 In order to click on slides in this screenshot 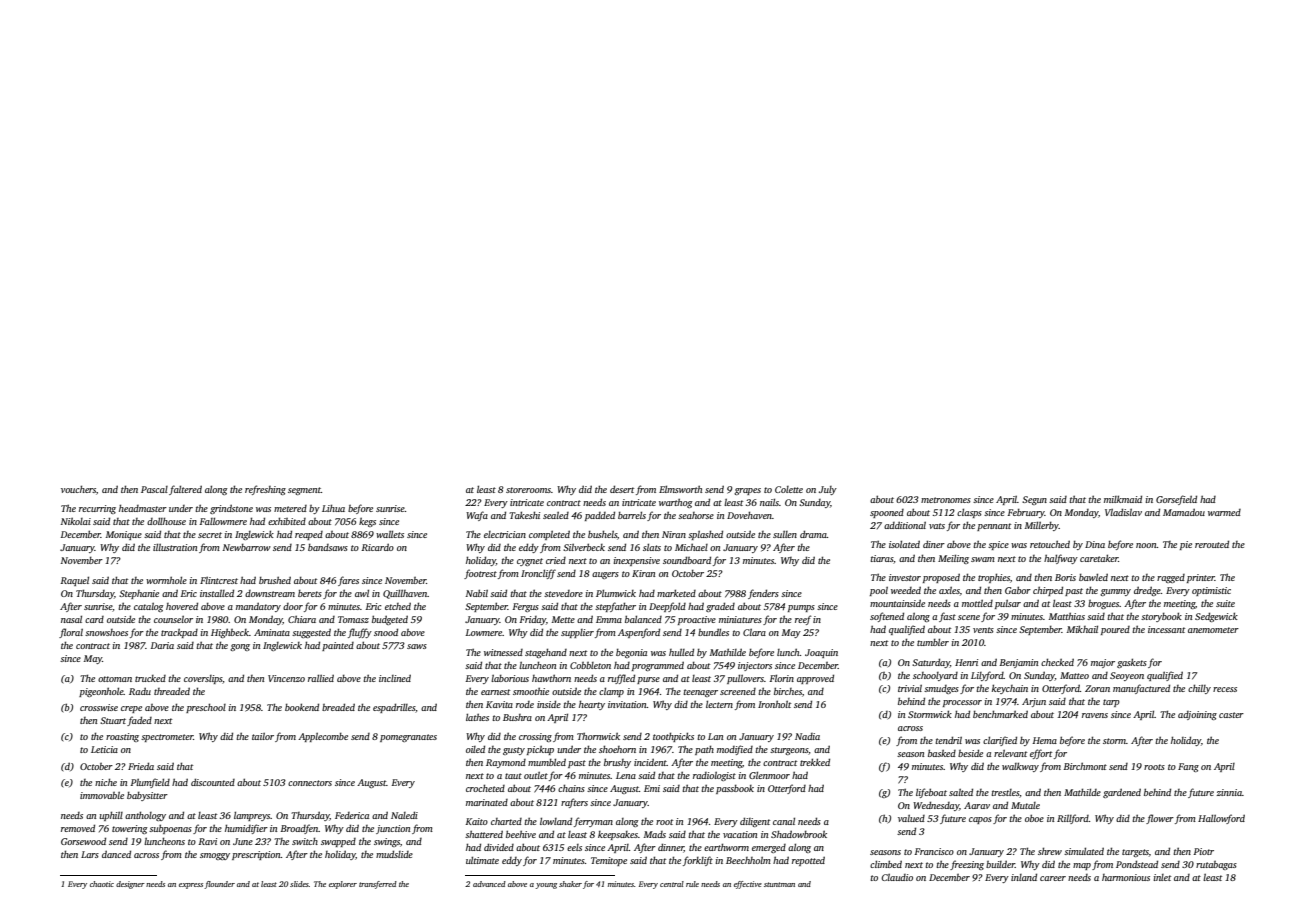, I will do `click(299, 884)`.
